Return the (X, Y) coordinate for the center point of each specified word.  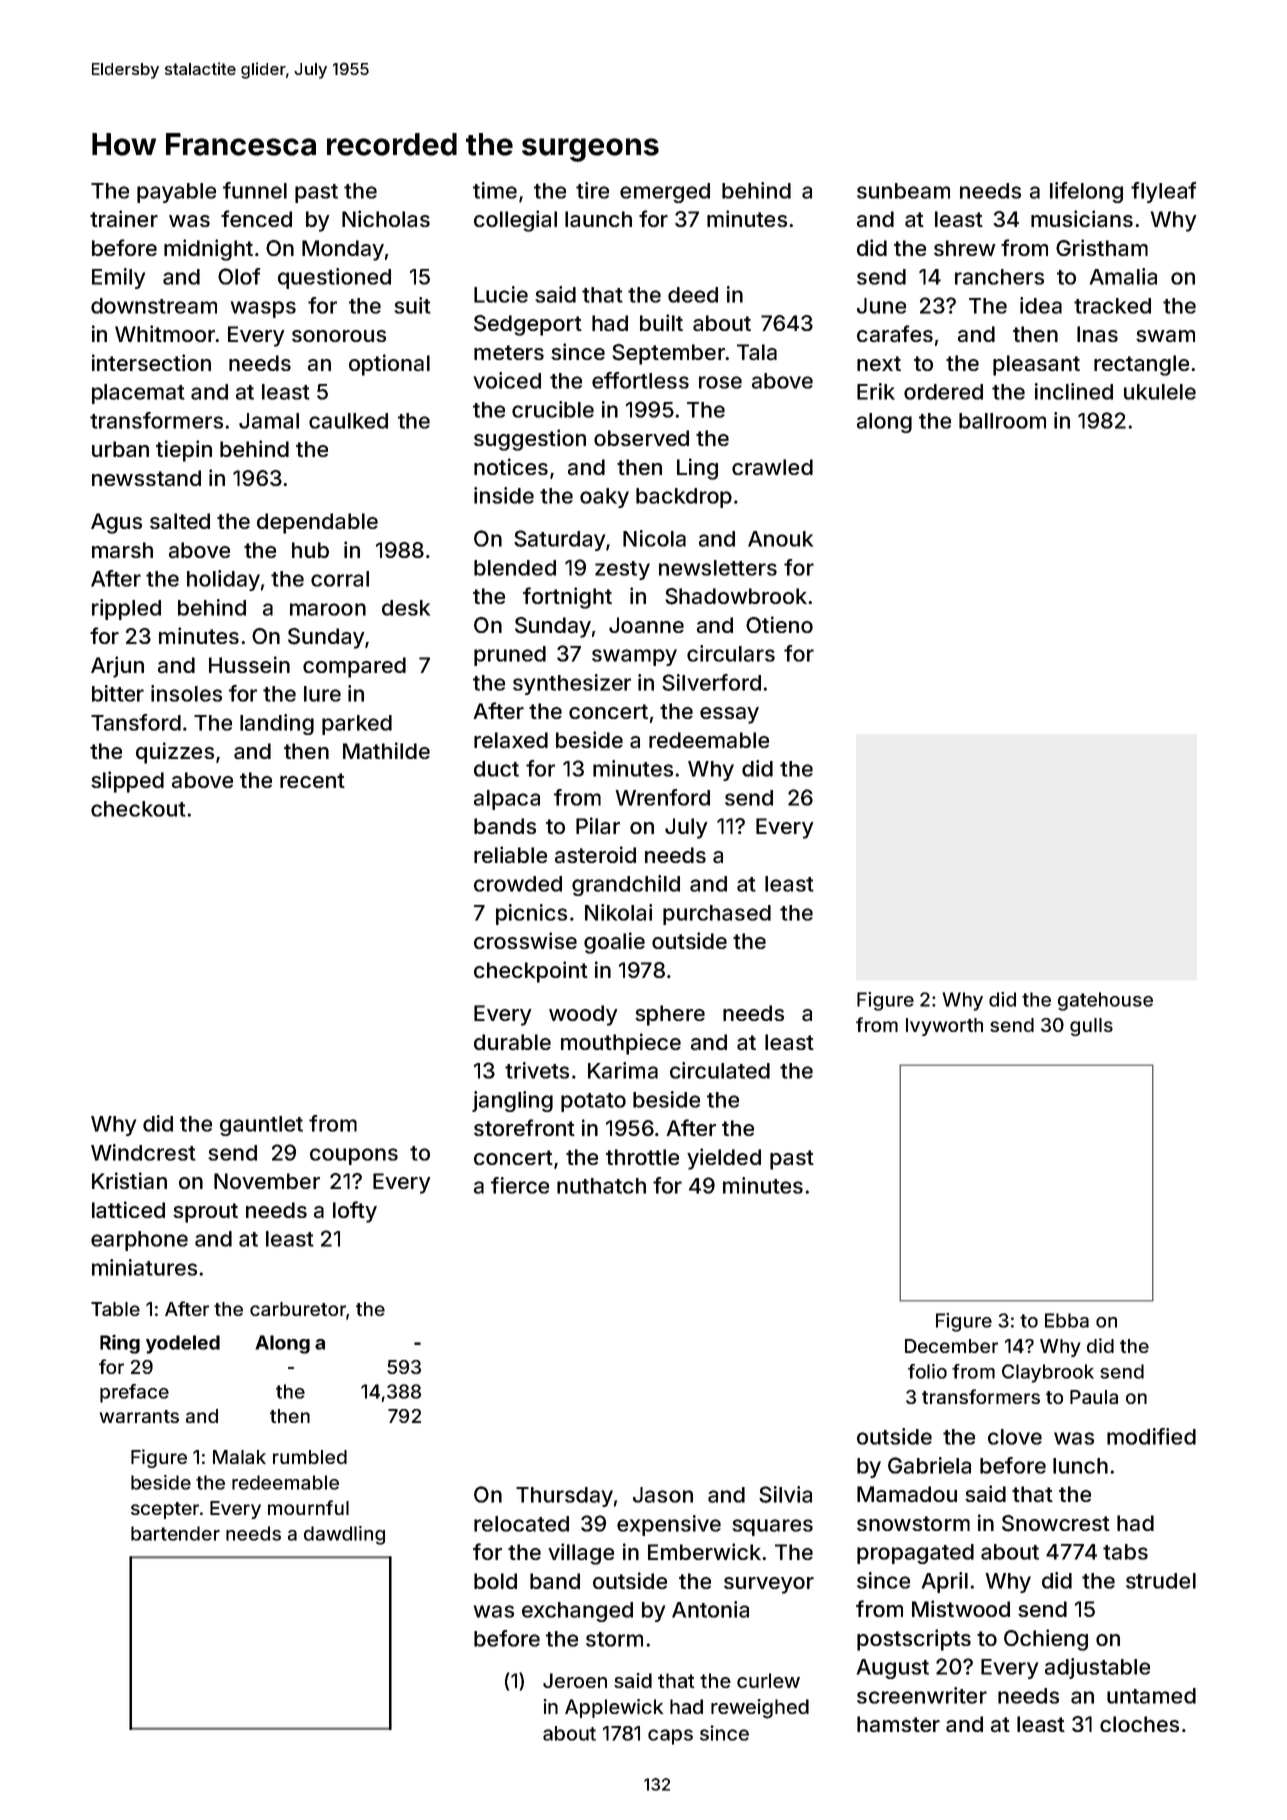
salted (180, 521)
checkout (138, 809)
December (951, 1346)
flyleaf (1164, 192)
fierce (520, 1185)
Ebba (1067, 1320)
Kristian (129, 1180)
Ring (120, 1344)
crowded (518, 884)
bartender (175, 1533)
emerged (665, 193)
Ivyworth (944, 1027)
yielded (724, 1159)
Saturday (559, 540)
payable (176, 193)
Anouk (780, 539)
